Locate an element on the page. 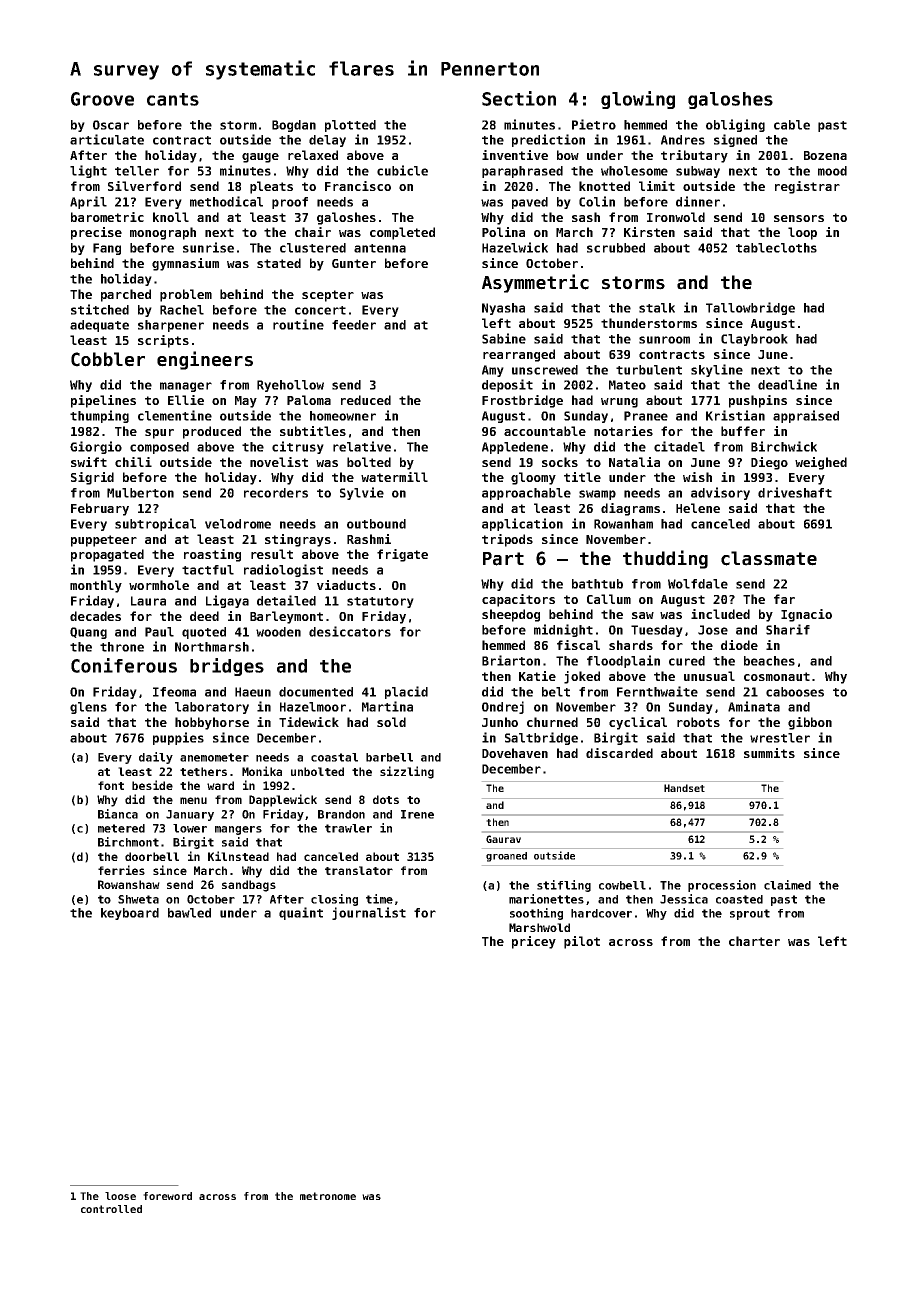 The height and width of the image is (1308, 924). coasted is located at coordinates (739, 899).
